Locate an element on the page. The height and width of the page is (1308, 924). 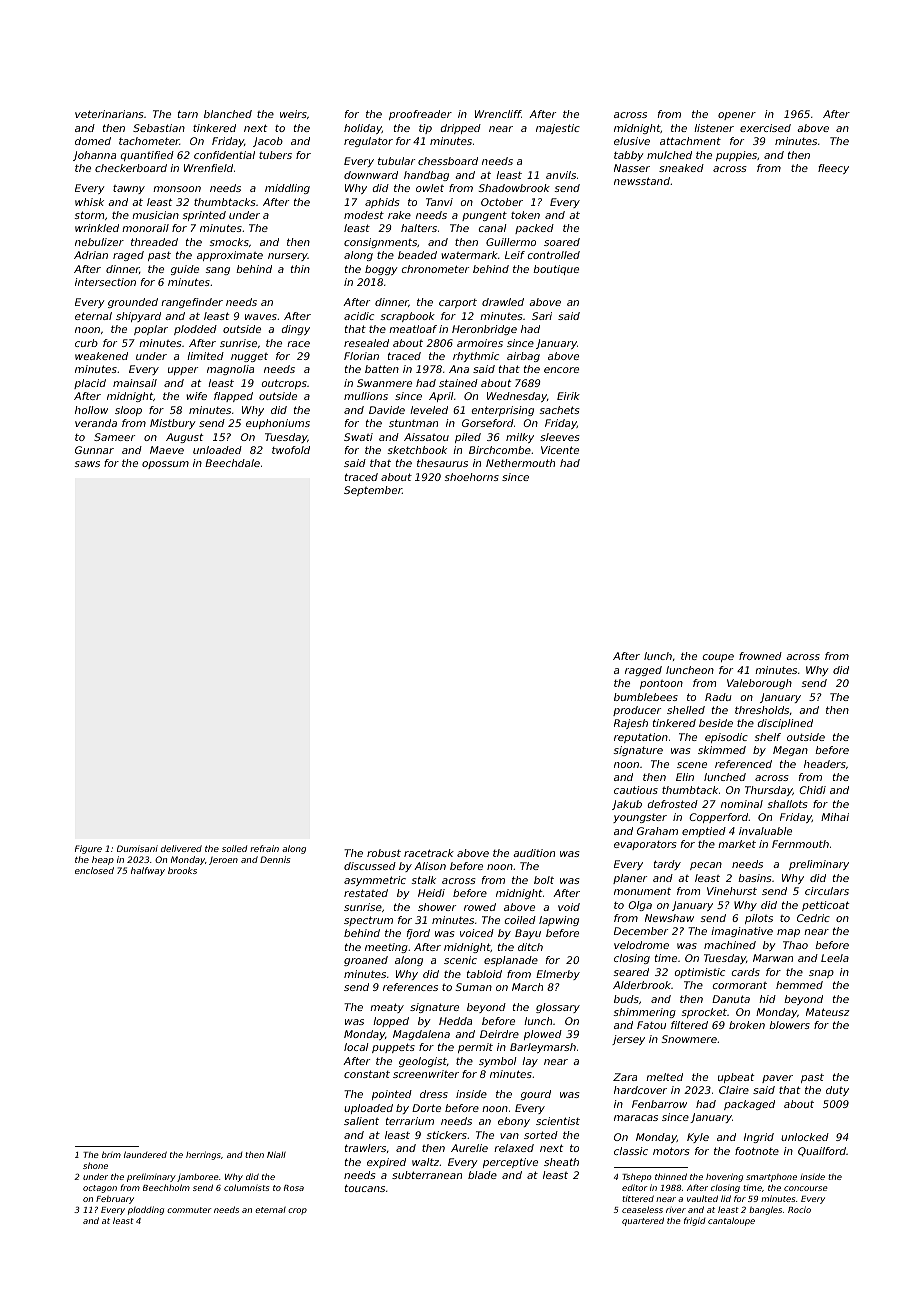
cantaloupe is located at coordinates (731, 1221).
